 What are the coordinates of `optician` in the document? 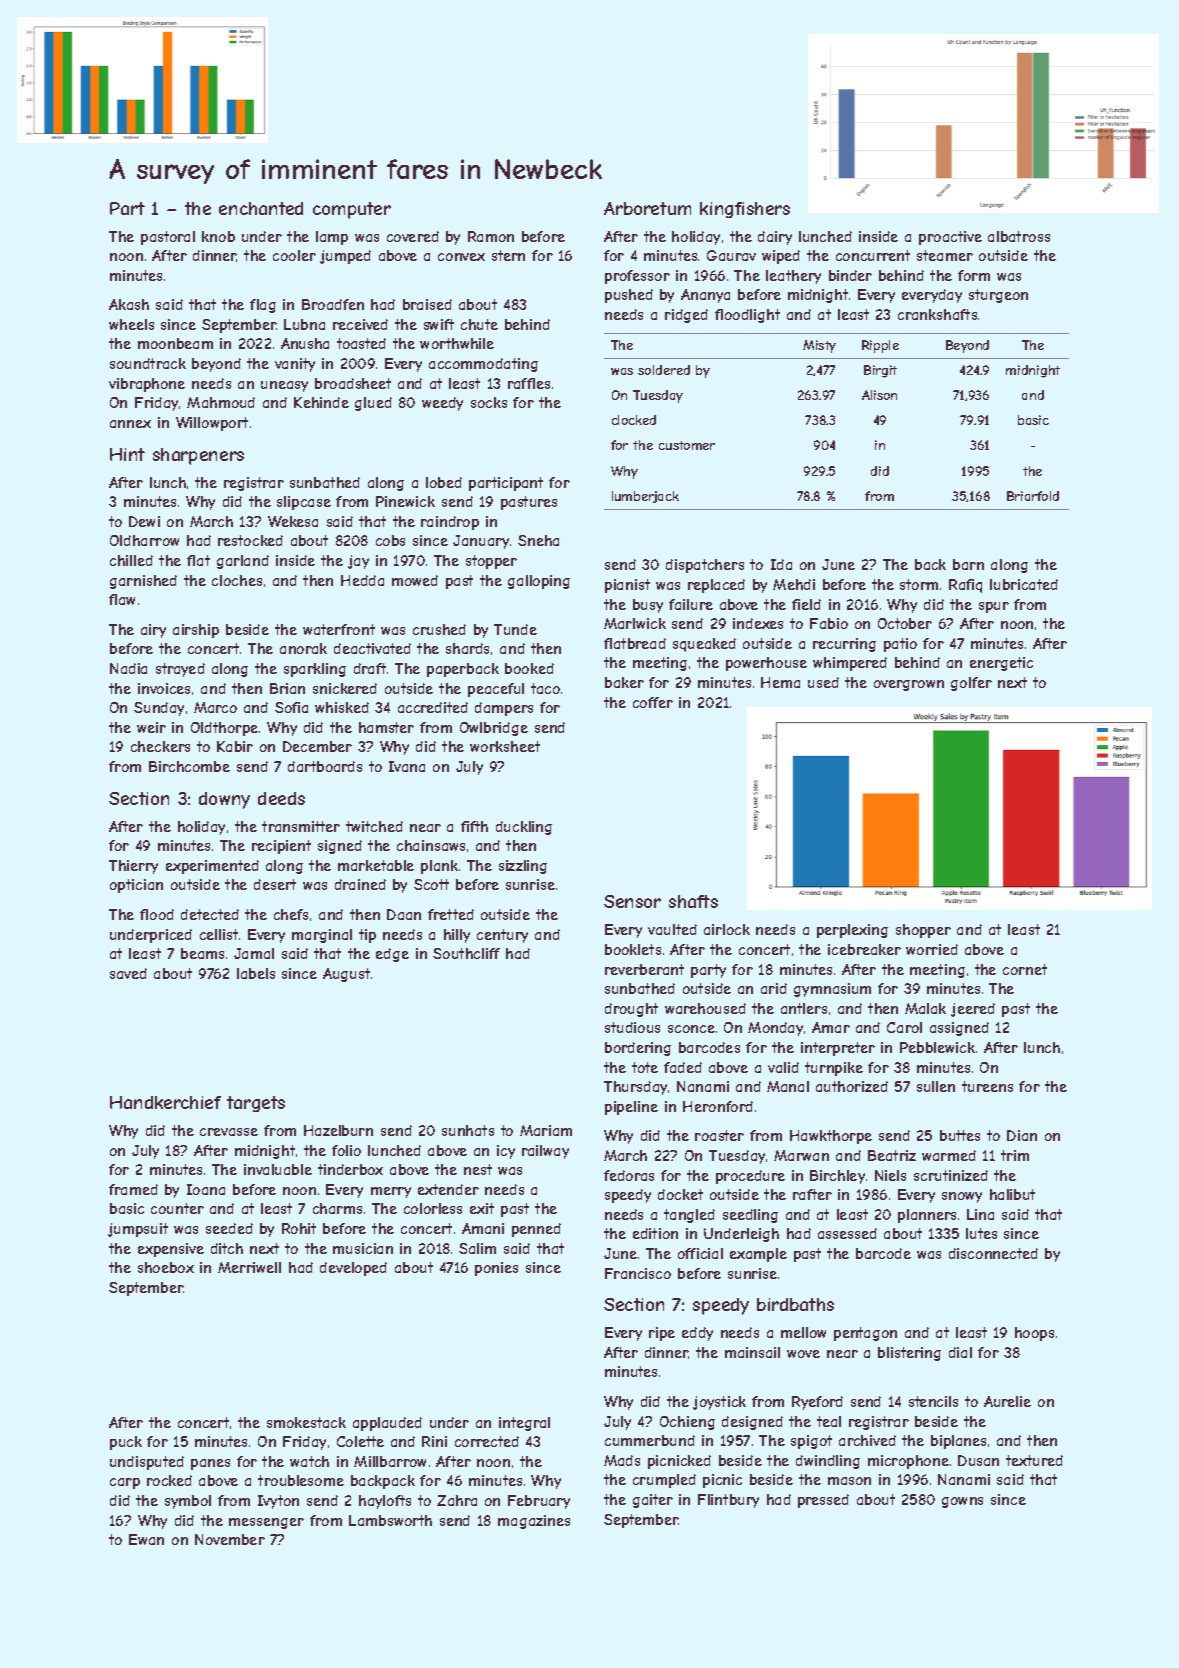 It's located at (136, 886).
